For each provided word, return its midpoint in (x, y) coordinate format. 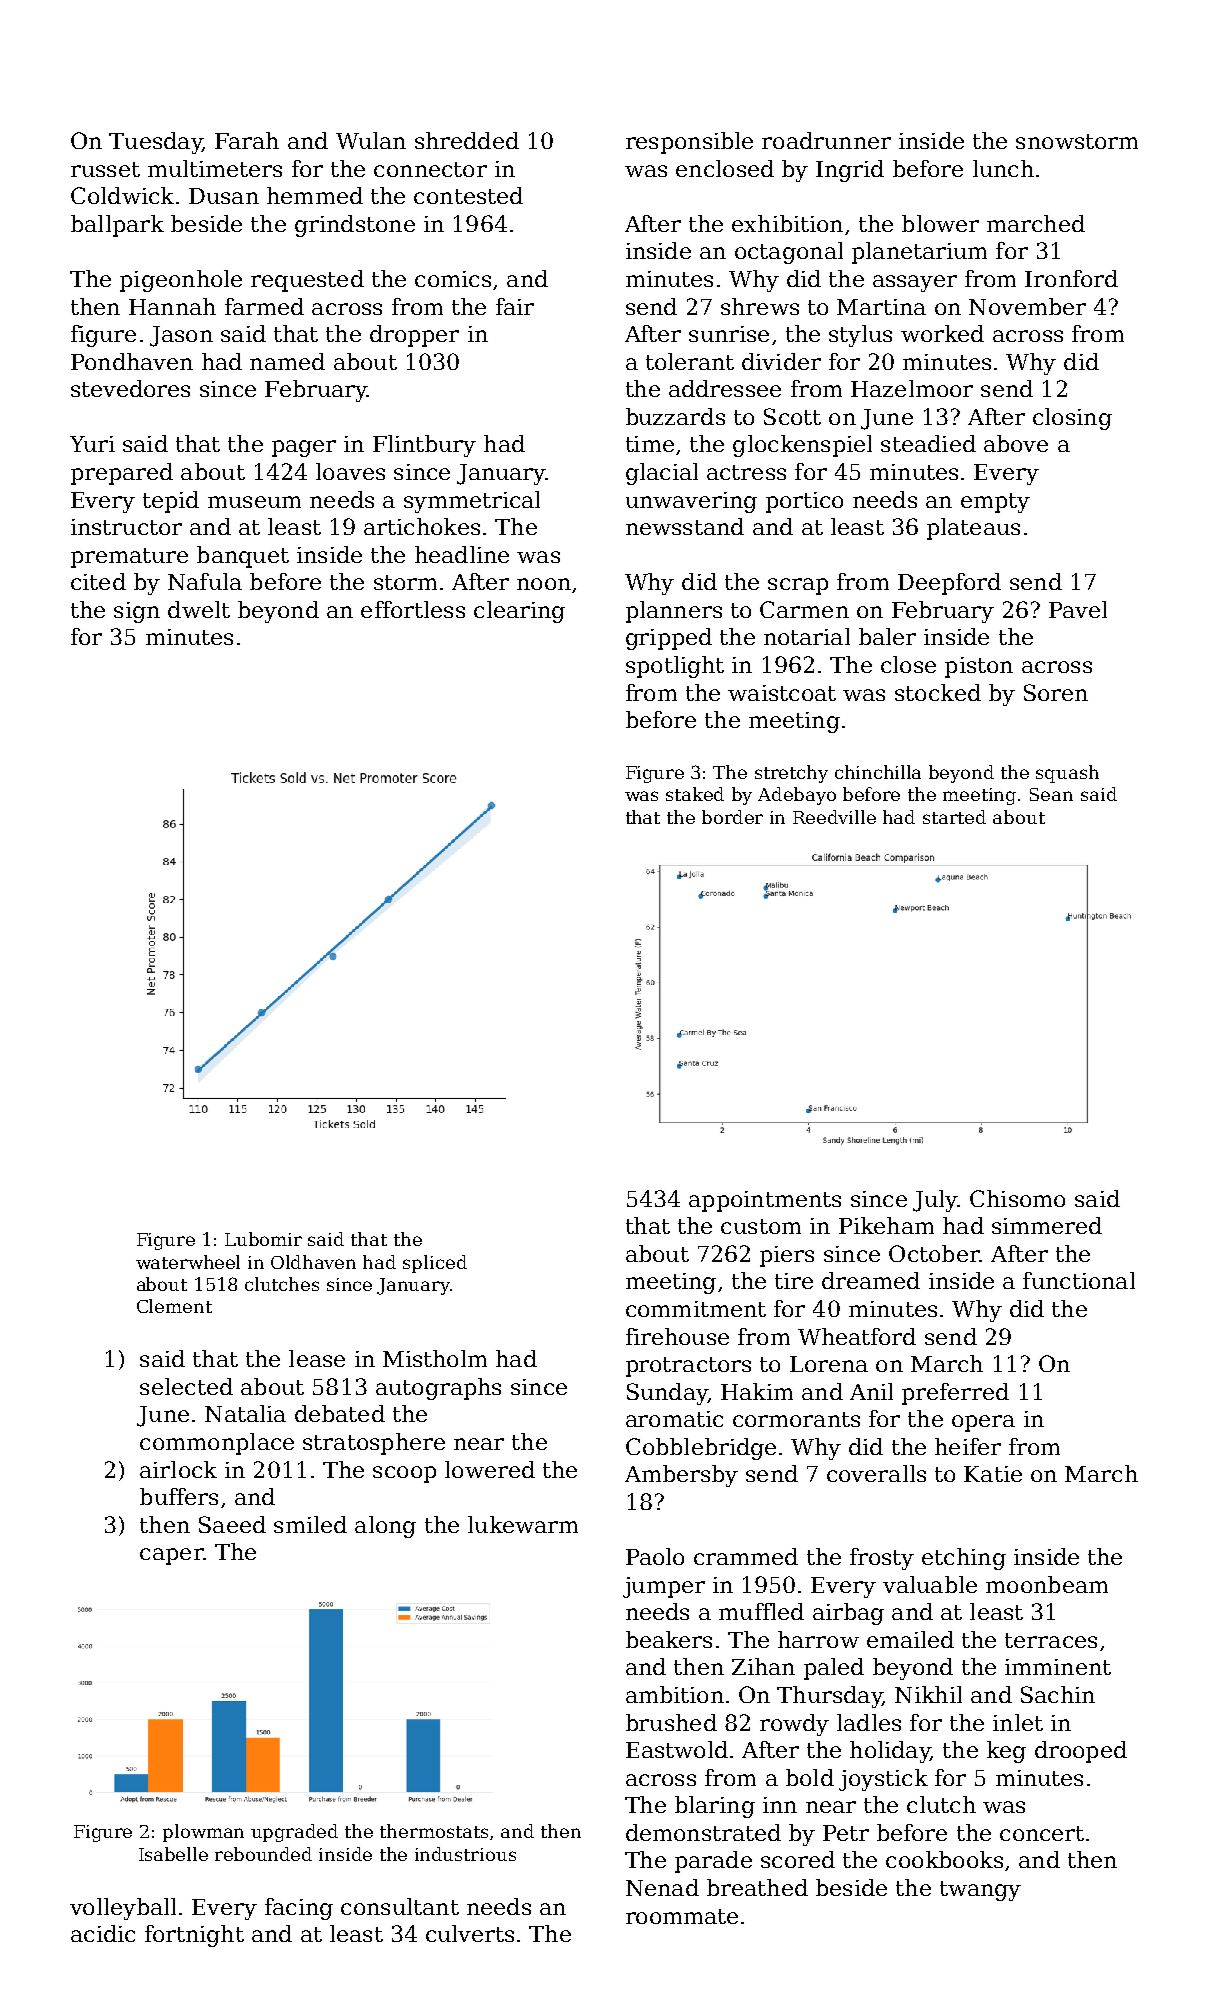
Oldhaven (313, 1262)
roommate (682, 1916)
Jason (181, 336)
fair (515, 306)
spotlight (675, 667)
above (1016, 443)
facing (299, 1909)
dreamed (871, 1280)
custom (761, 1226)
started (954, 817)
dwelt (199, 609)
